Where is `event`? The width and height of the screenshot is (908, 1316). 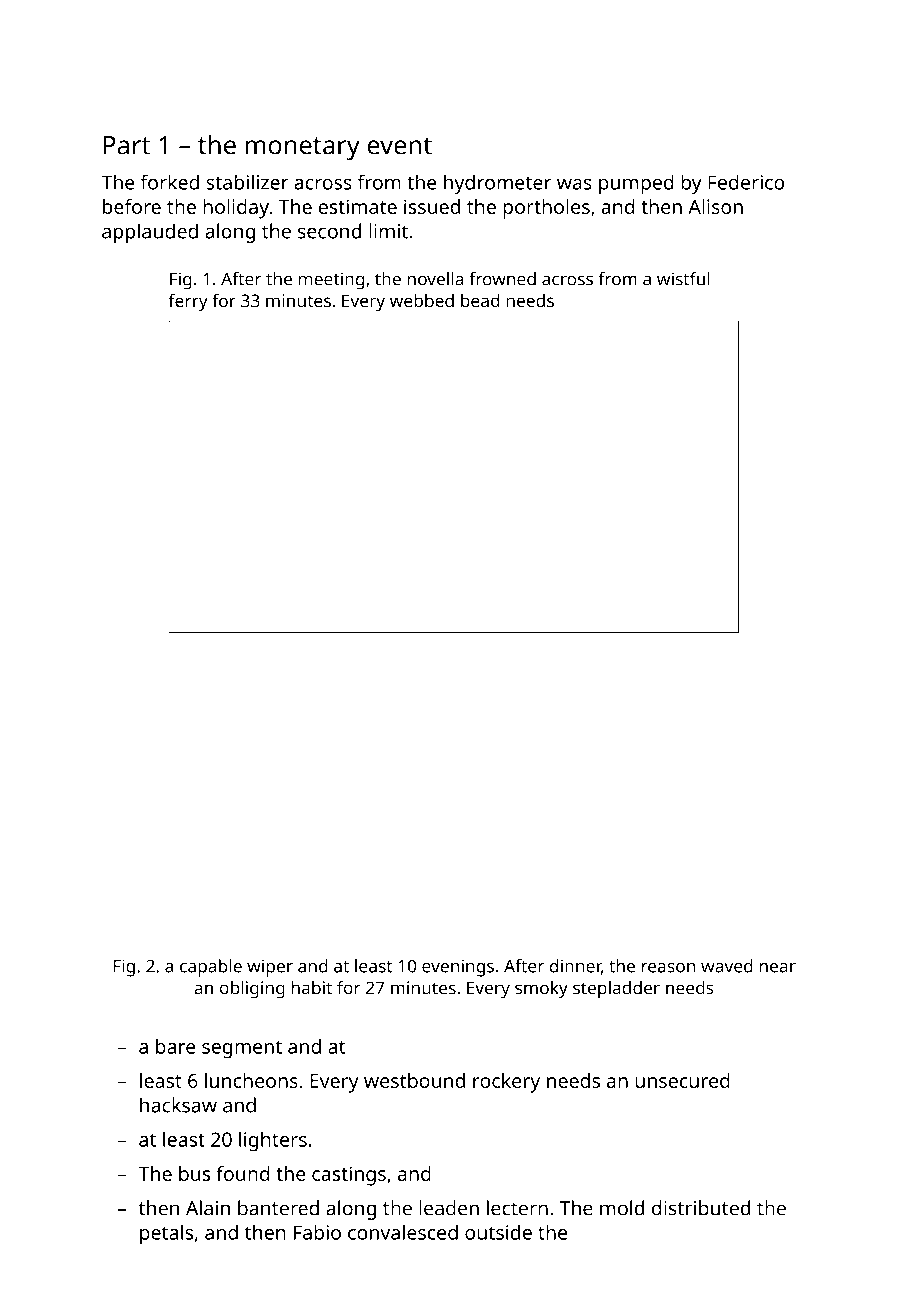 event is located at coordinates (400, 146).
